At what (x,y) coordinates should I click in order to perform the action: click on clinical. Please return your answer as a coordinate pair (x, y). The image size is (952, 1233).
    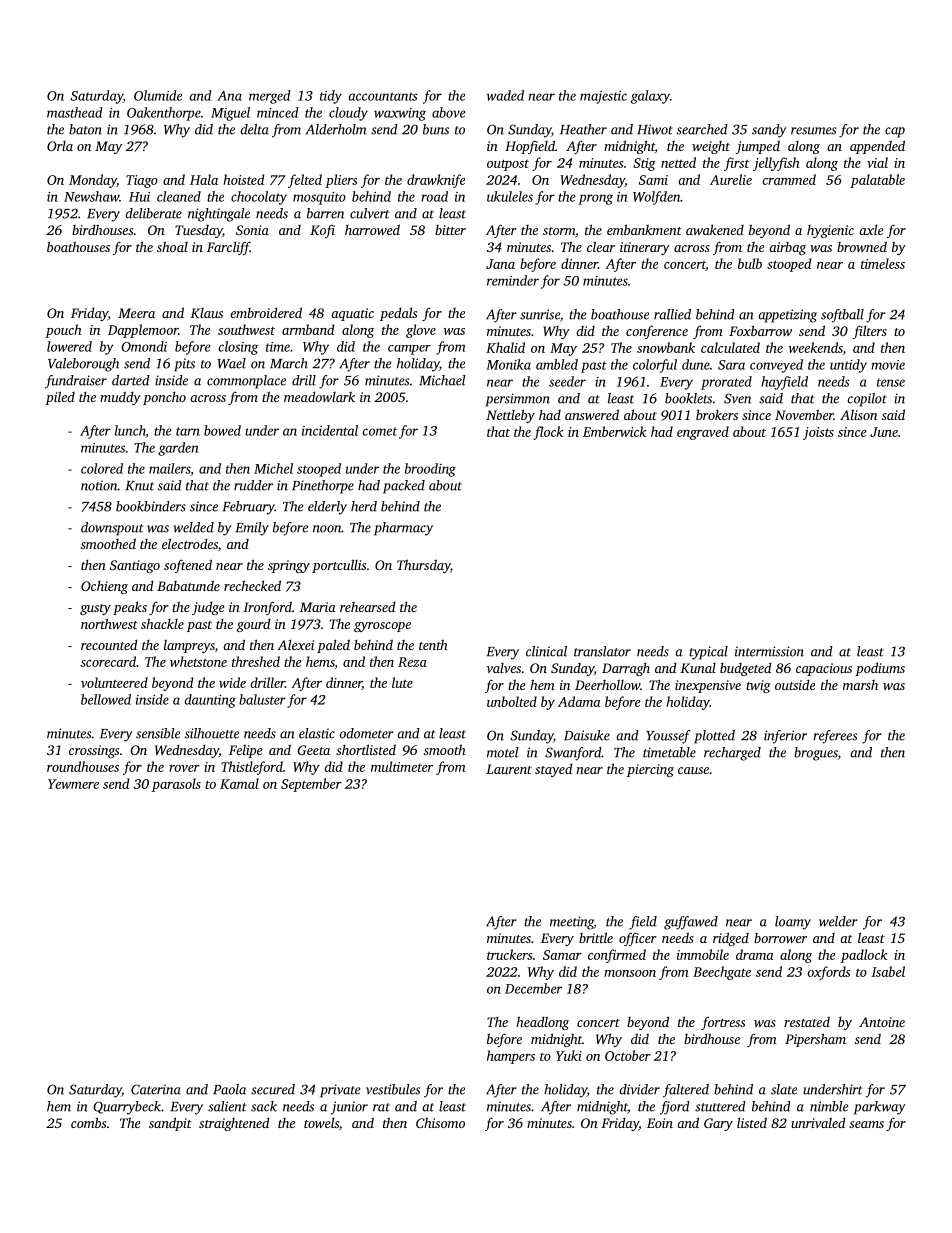
    Looking at the image, I should click on (546, 651).
